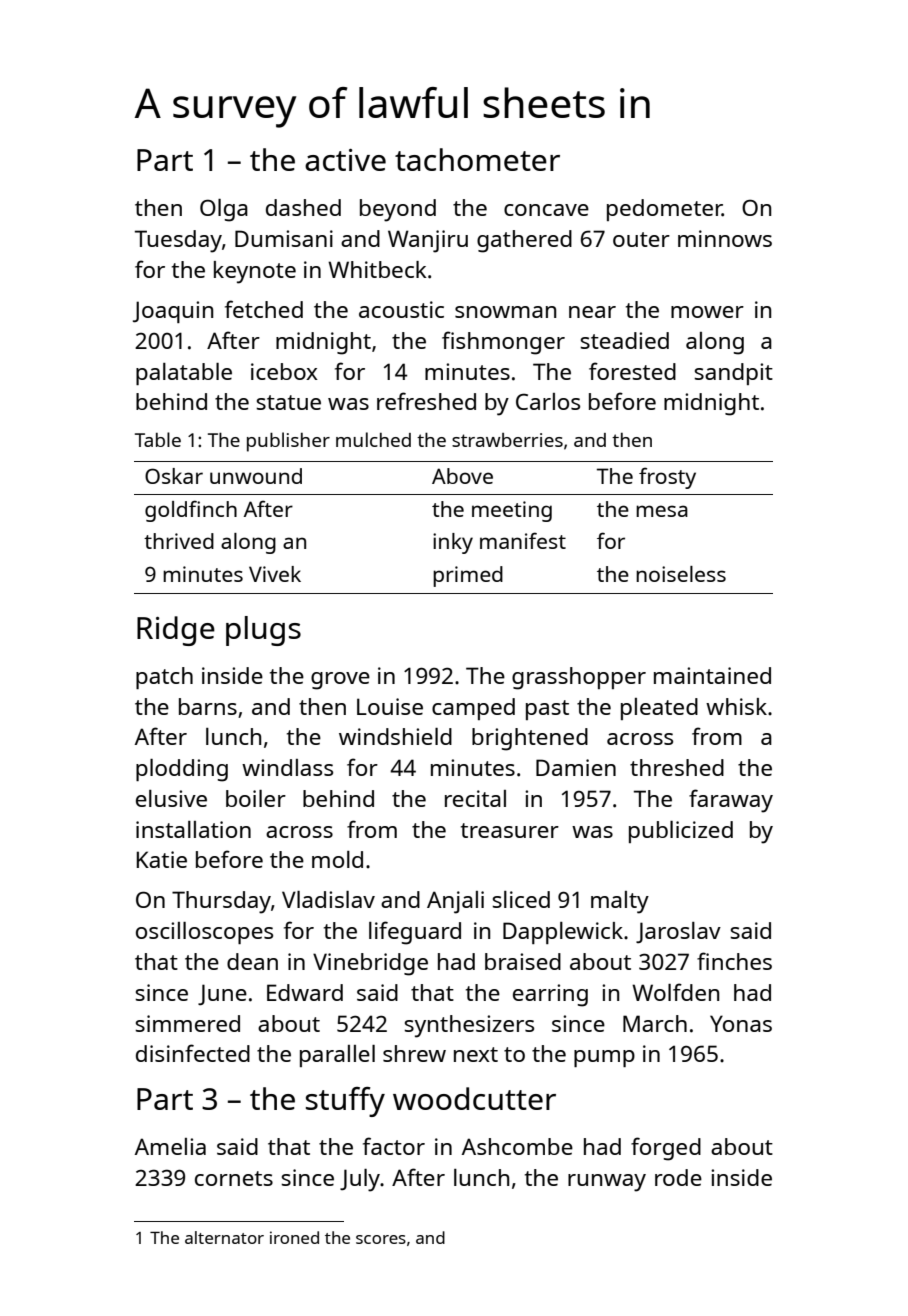  What do you see at coordinates (337, 859) in the screenshot?
I see `mold` at bounding box center [337, 859].
